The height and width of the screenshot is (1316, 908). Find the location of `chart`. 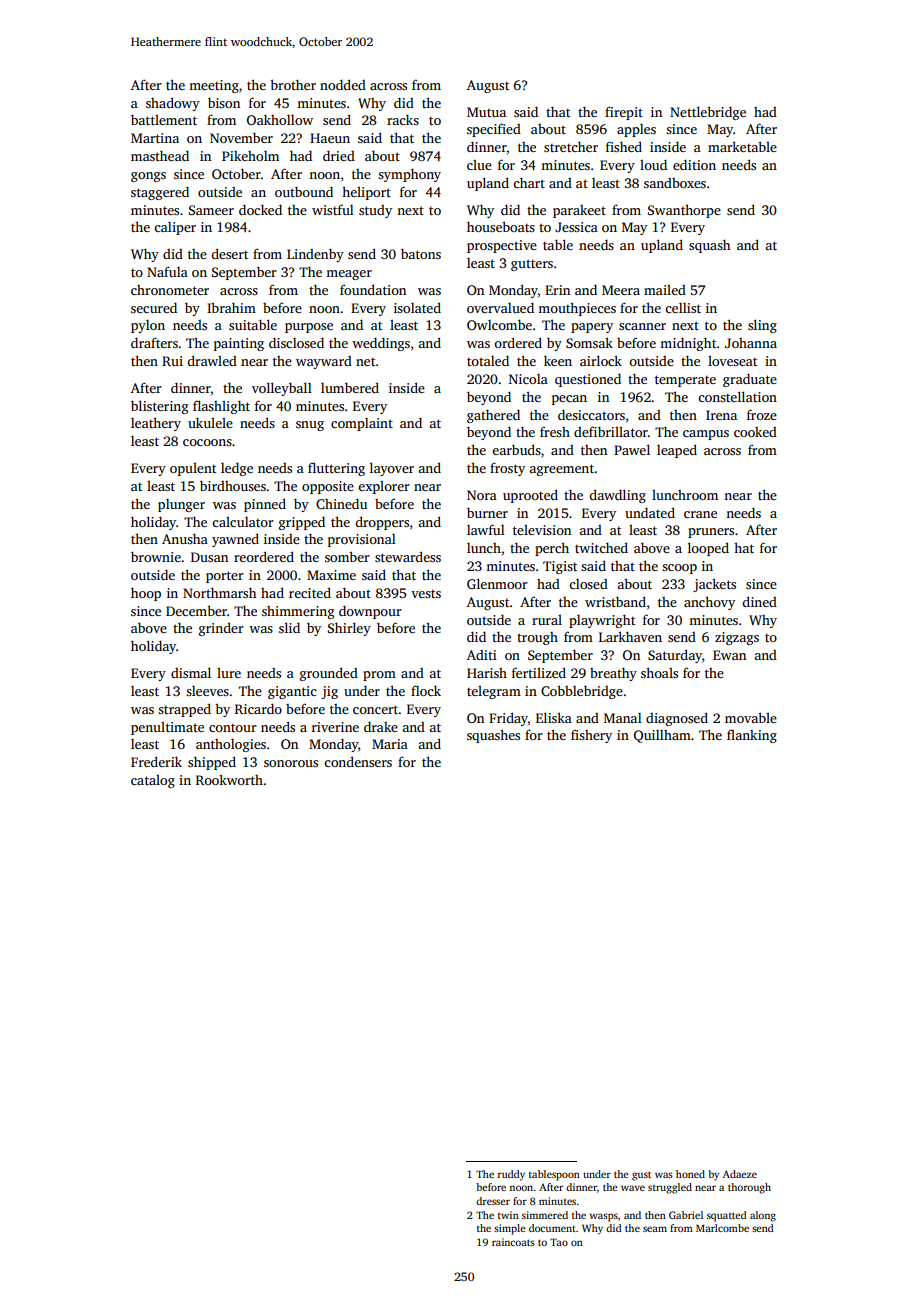

chart is located at coordinates (529, 182).
